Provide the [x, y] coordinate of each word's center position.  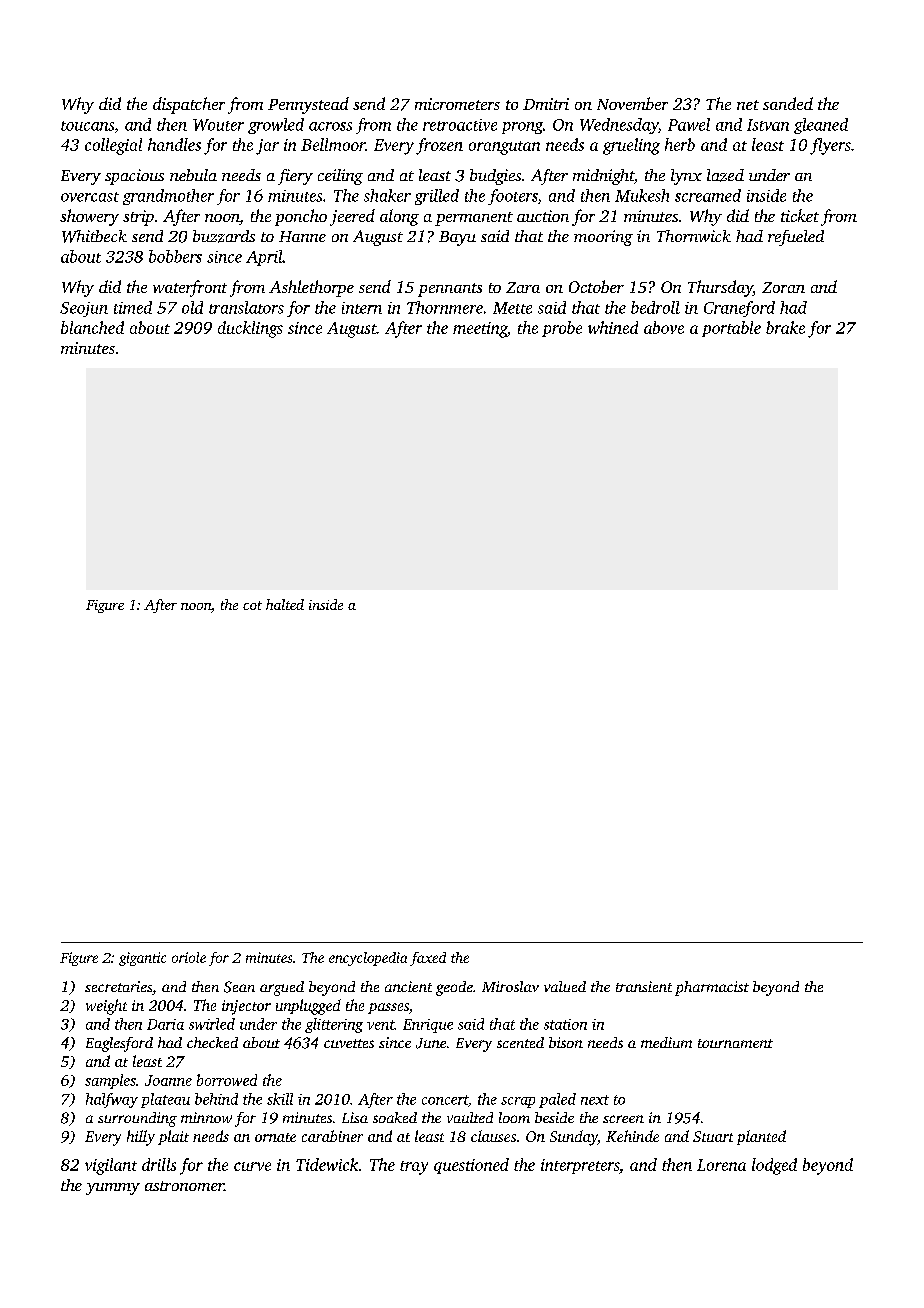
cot [252, 605]
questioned [471, 1166]
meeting [480, 330]
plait [173, 1137]
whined [613, 327]
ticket [800, 215]
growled [276, 126]
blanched [92, 327]
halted [285, 604]
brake [785, 327]
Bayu [457, 238]
